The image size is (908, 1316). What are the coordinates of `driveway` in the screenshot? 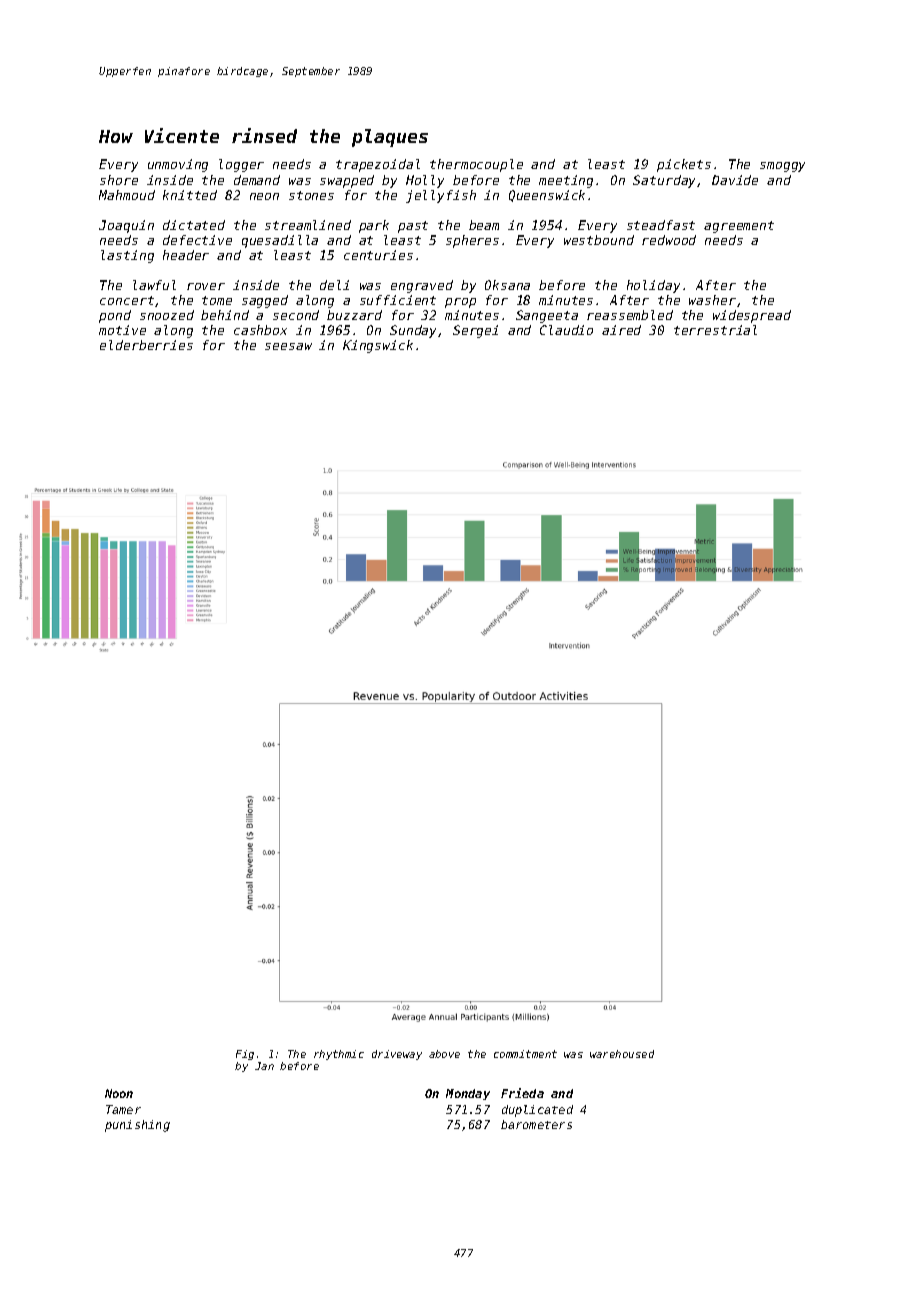 It's located at (397, 1055).
